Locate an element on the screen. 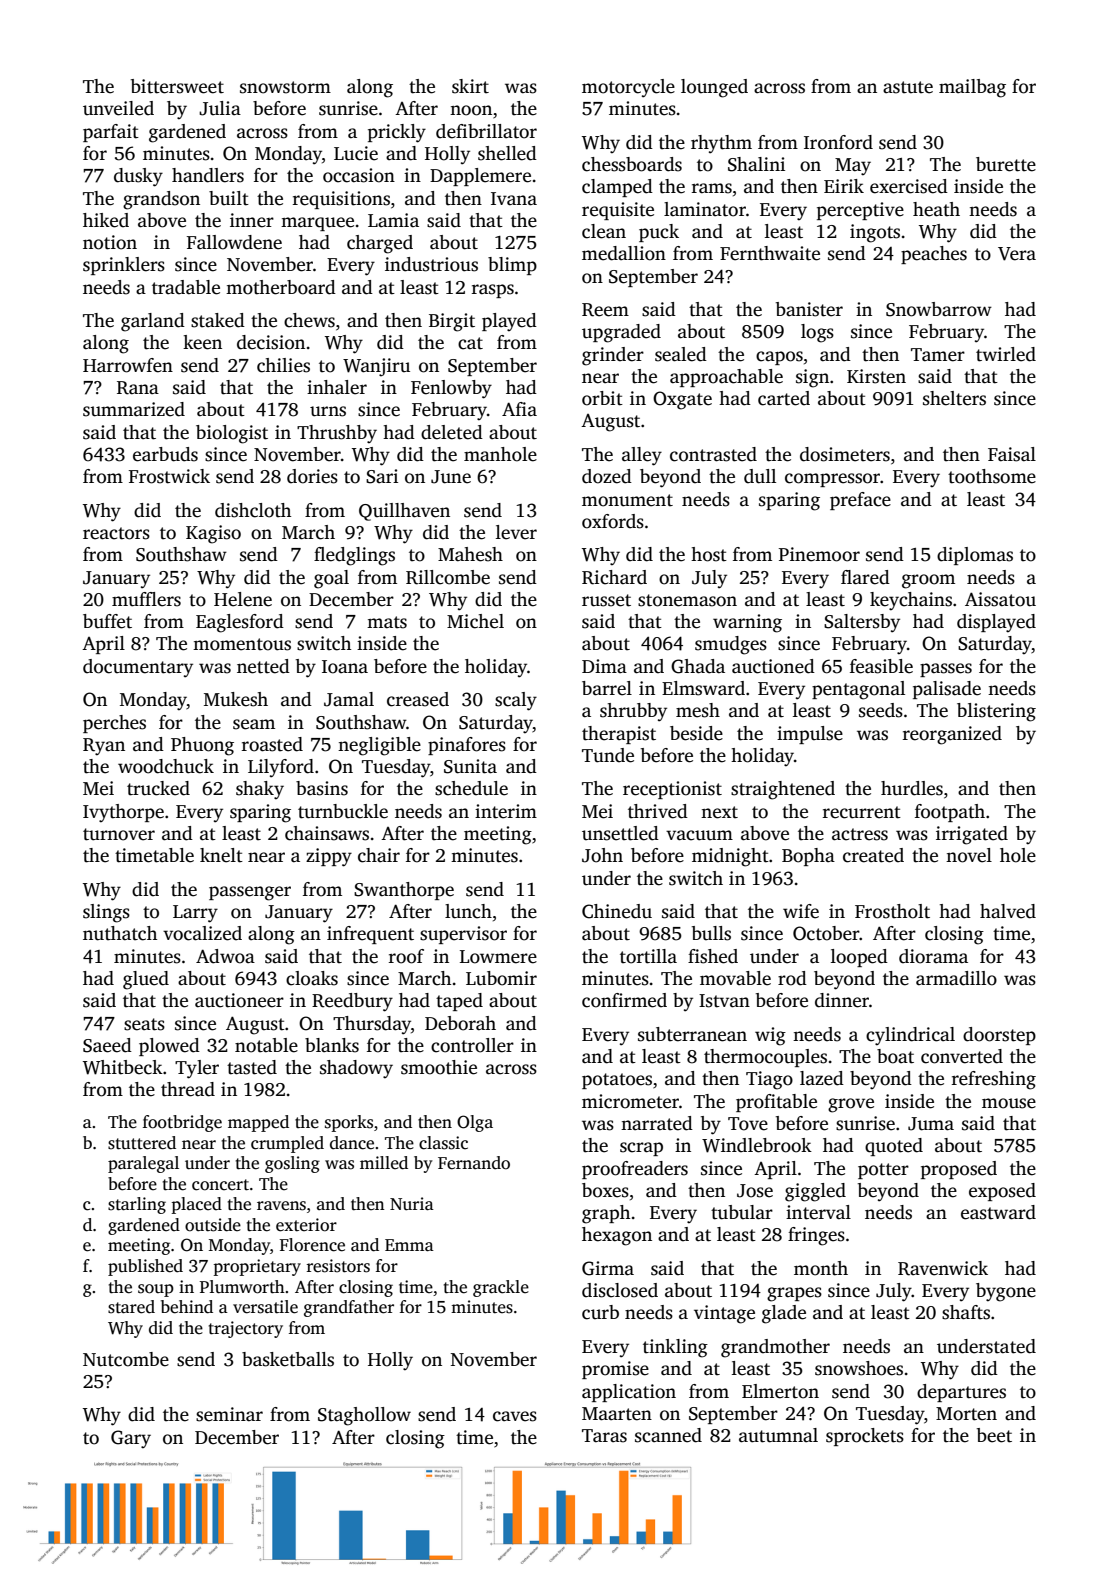 This screenshot has height=1589, width=1119. clamped is located at coordinates (617, 188).
